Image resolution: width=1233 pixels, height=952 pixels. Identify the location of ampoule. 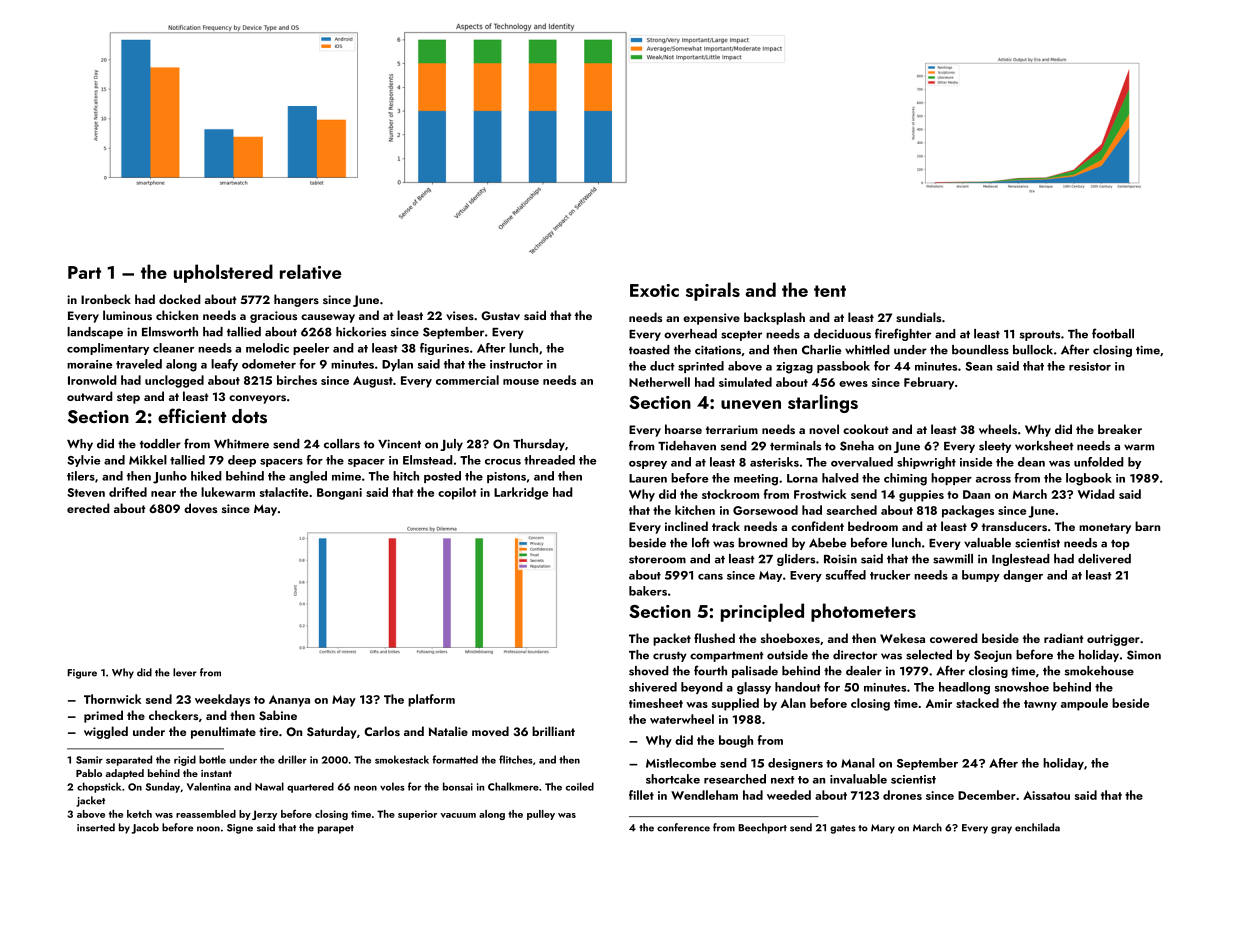
(1084, 704).
